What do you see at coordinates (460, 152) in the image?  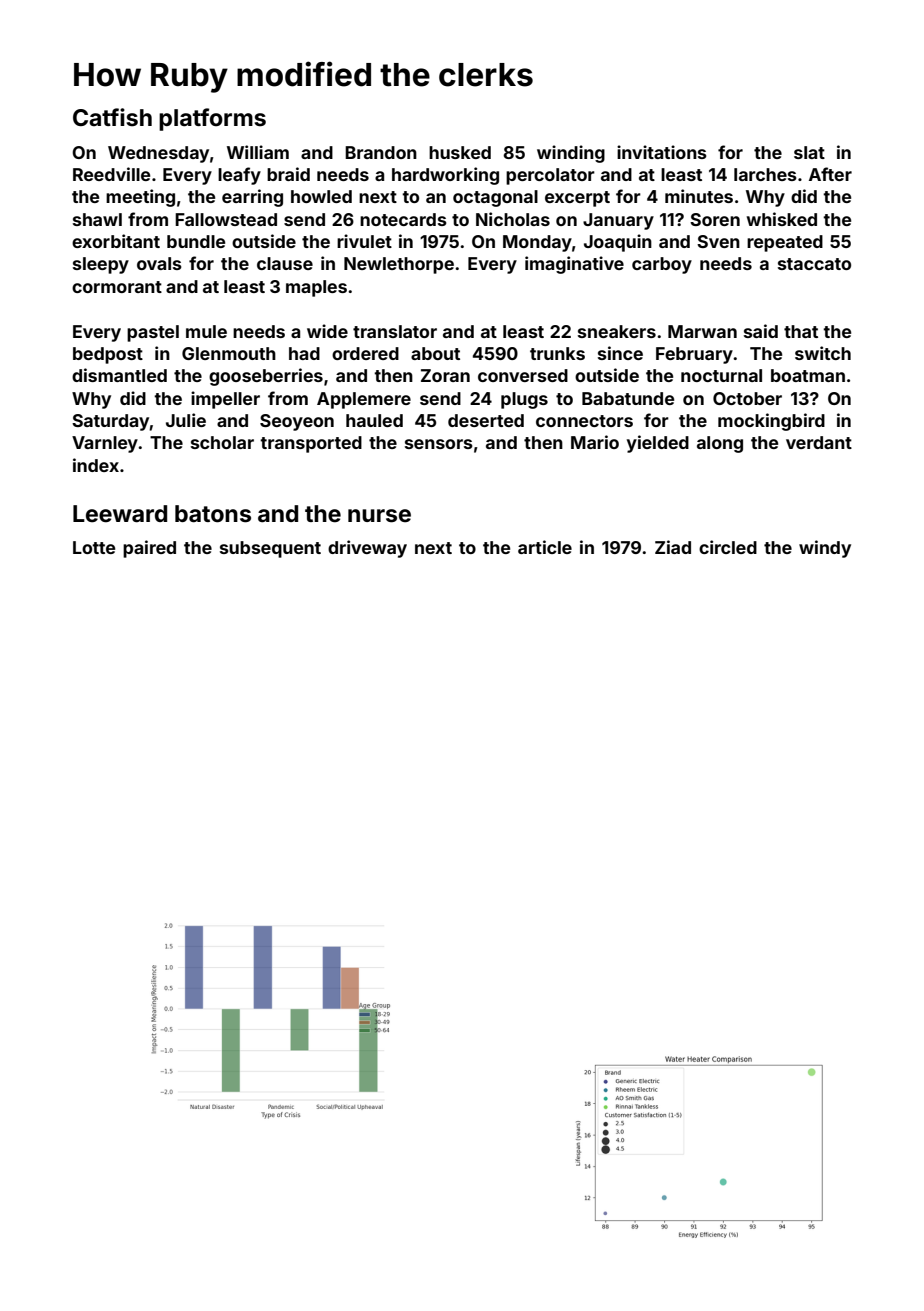 I see `husked` at bounding box center [460, 152].
